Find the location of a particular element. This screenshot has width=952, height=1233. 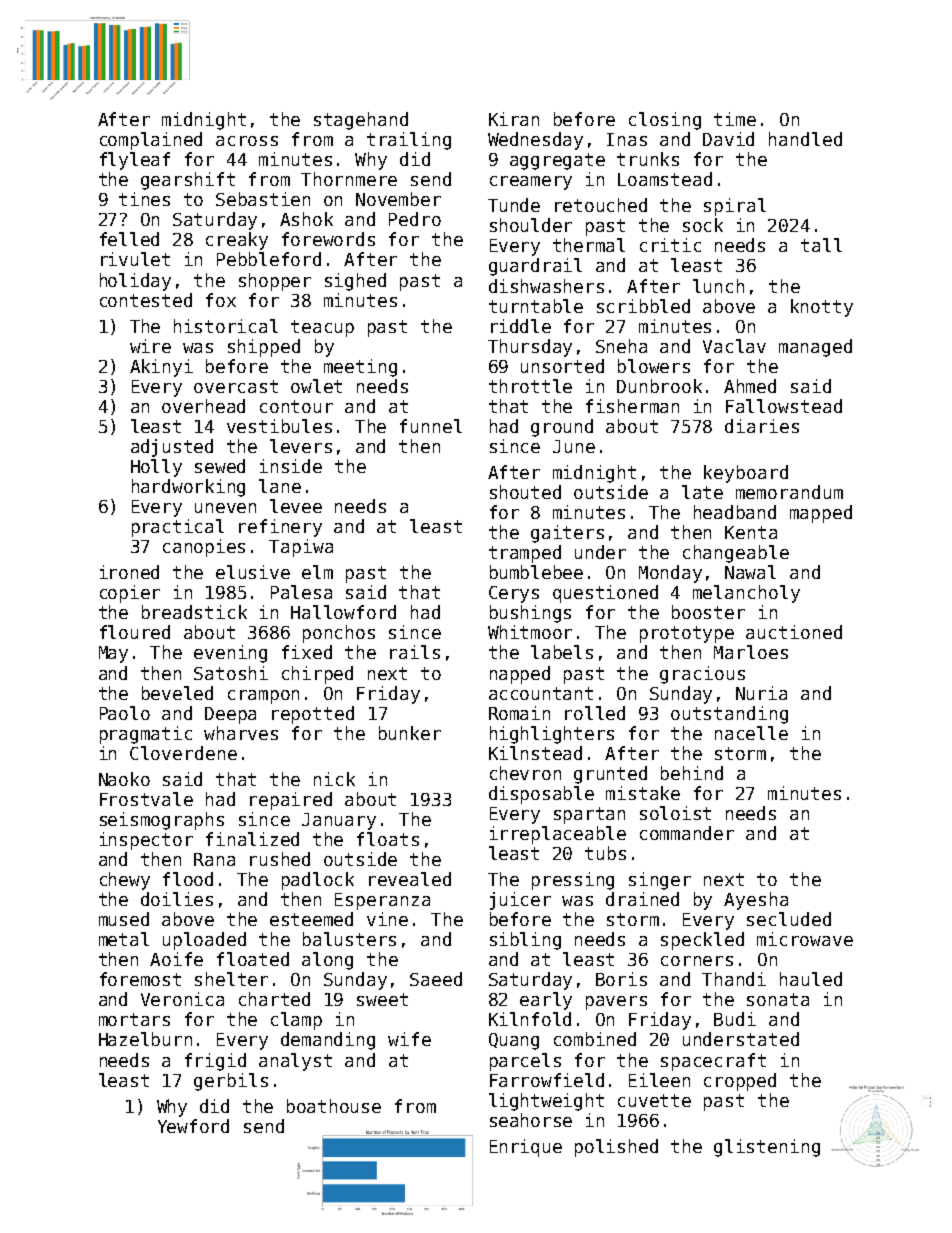

cropped is located at coordinates (740, 1082).
